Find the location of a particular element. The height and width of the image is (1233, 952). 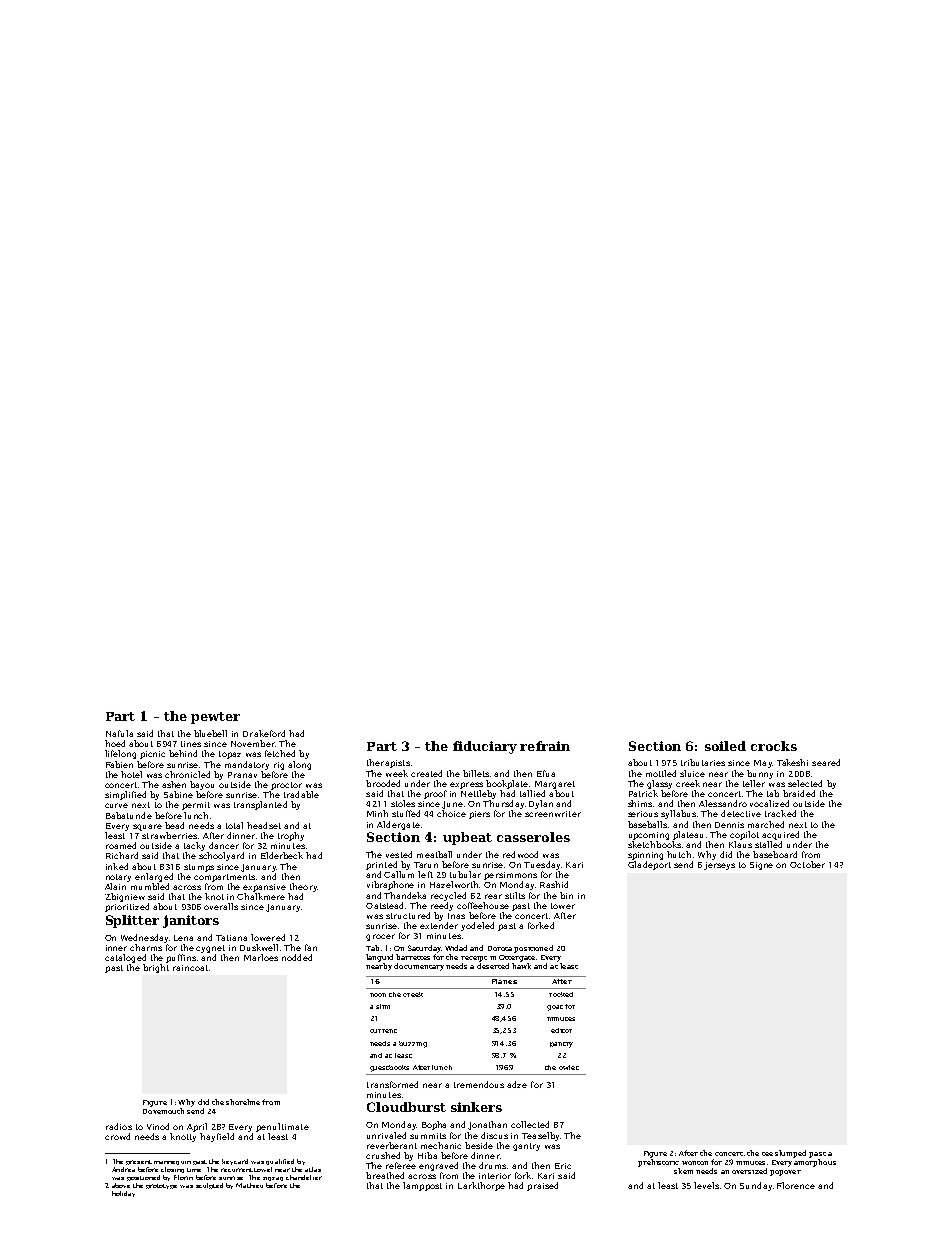

tower is located at coordinates (563, 906).
